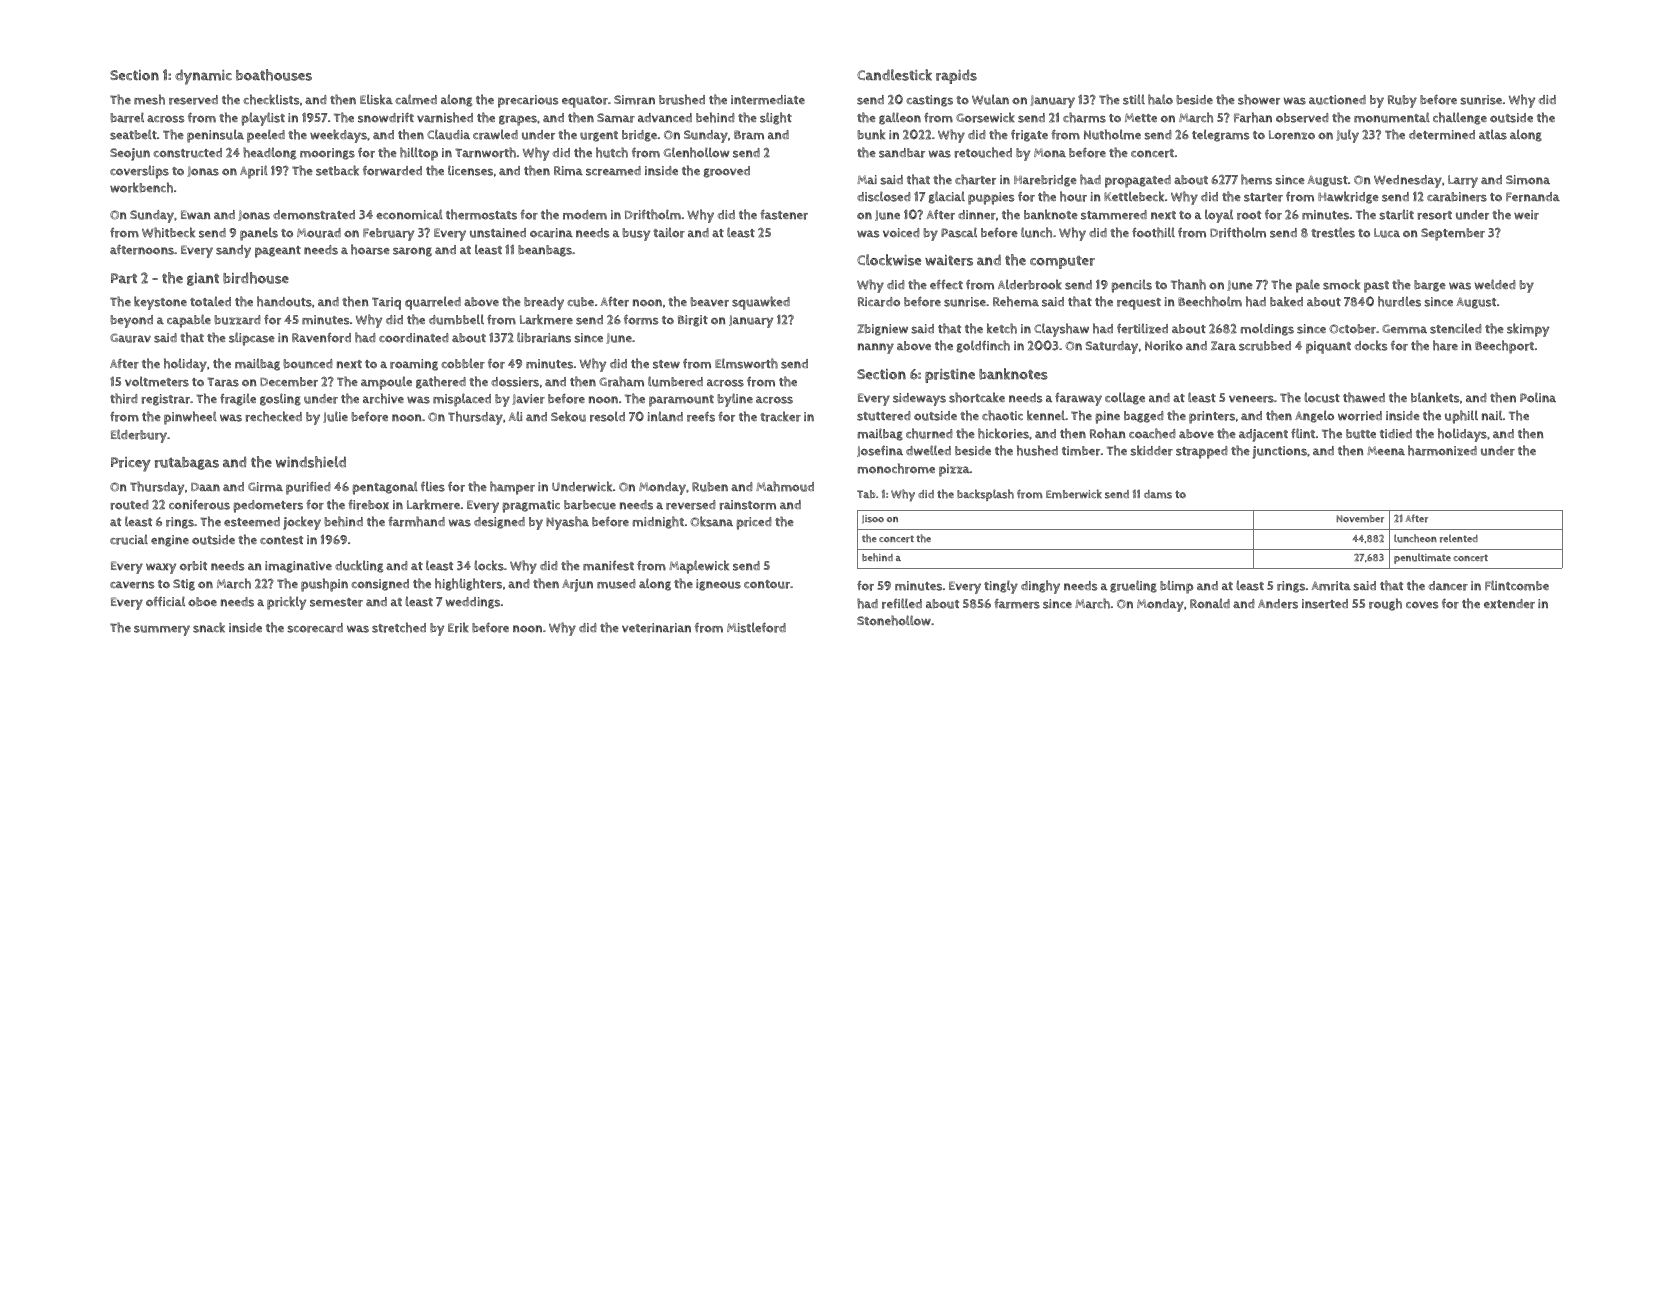 This image has height=1292, width=1672. What do you see at coordinates (274, 75) in the image?
I see `boathouses` at bounding box center [274, 75].
